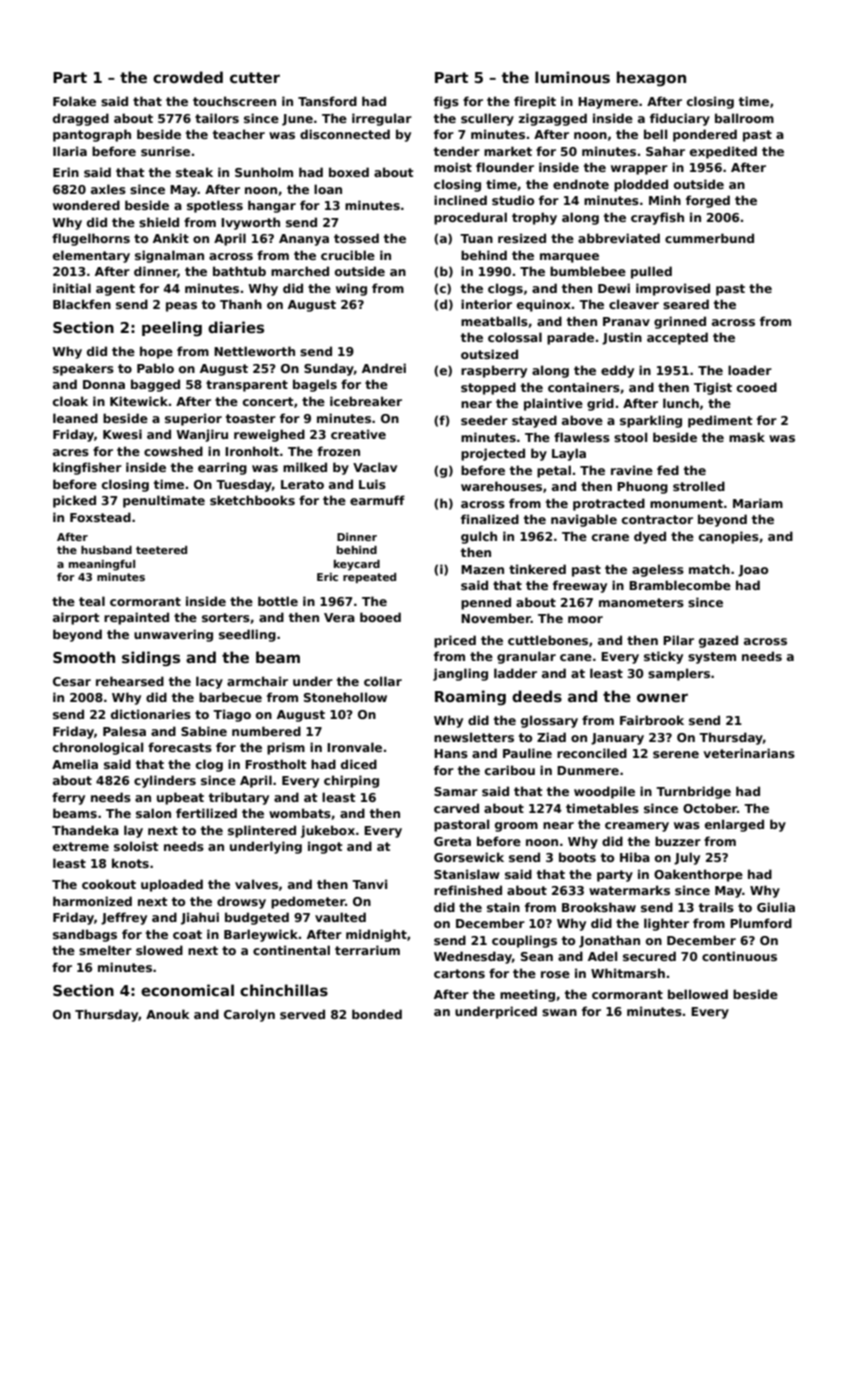 This screenshot has height=1400, width=849. I want to click on Folake, so click(74, 101).
